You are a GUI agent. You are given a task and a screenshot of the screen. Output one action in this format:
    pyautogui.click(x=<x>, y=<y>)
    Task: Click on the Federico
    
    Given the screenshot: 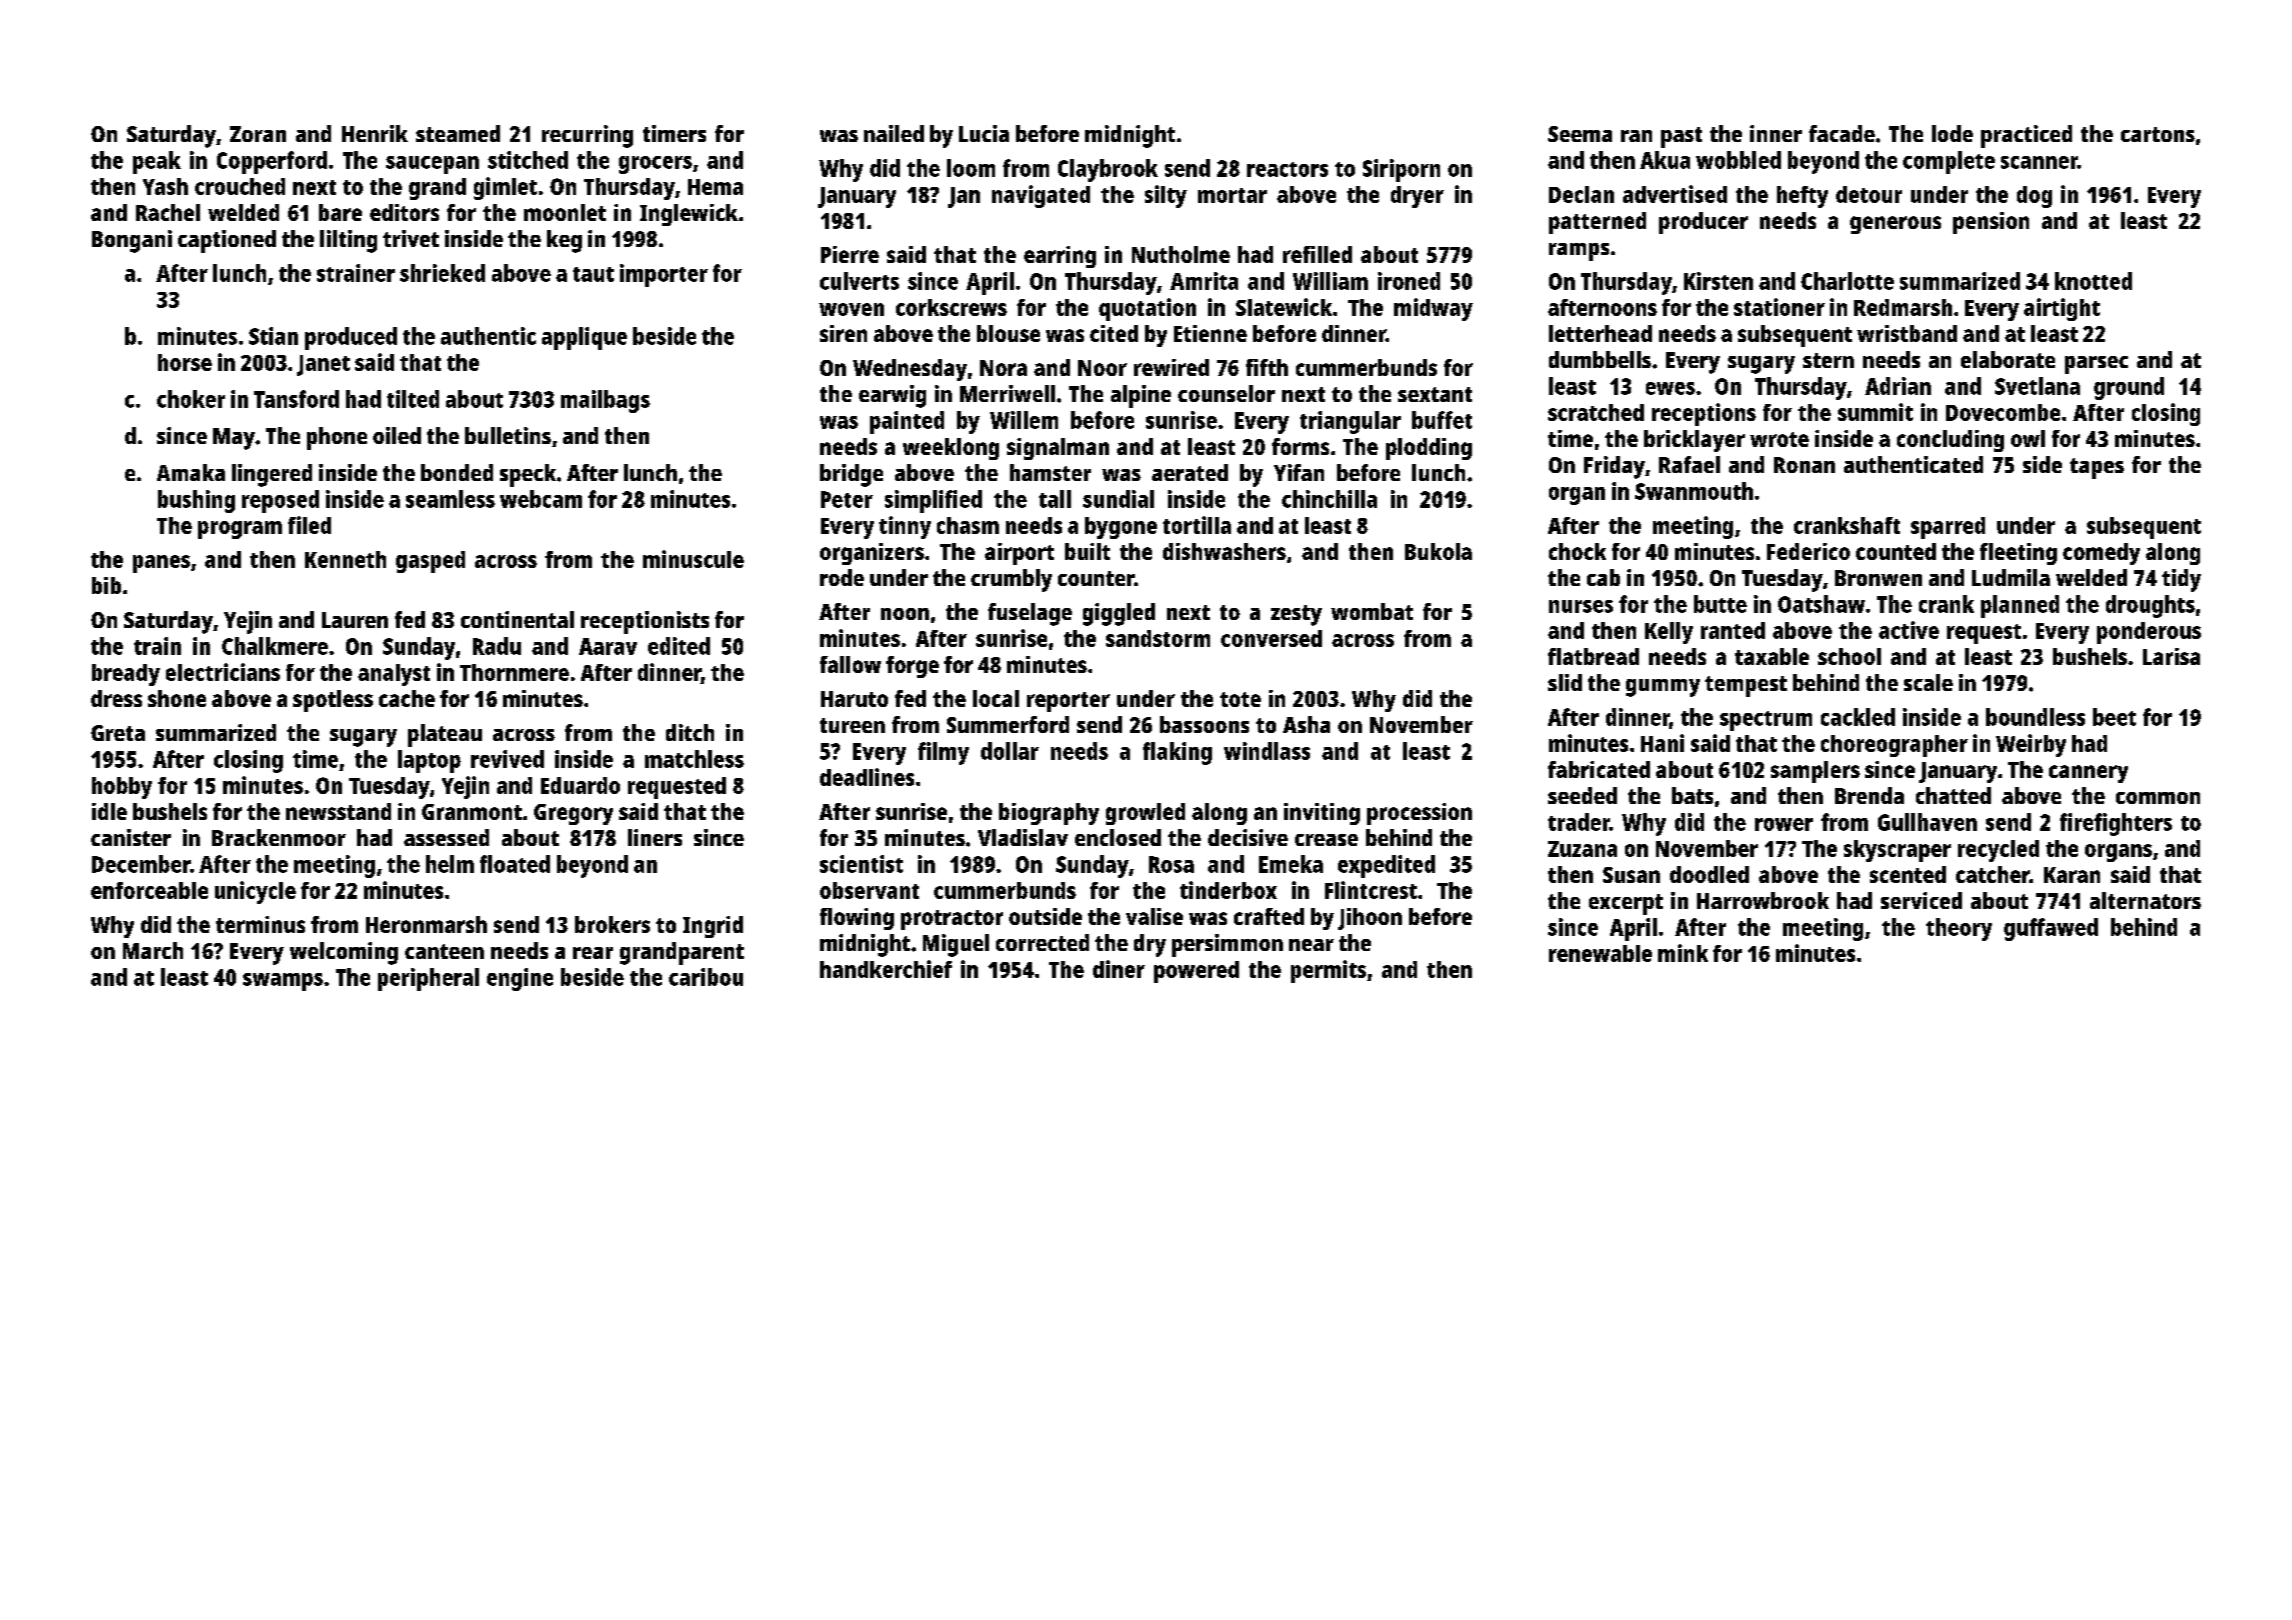 What is the action you would take?
    pyautogui.click(x=1808, y=551)
